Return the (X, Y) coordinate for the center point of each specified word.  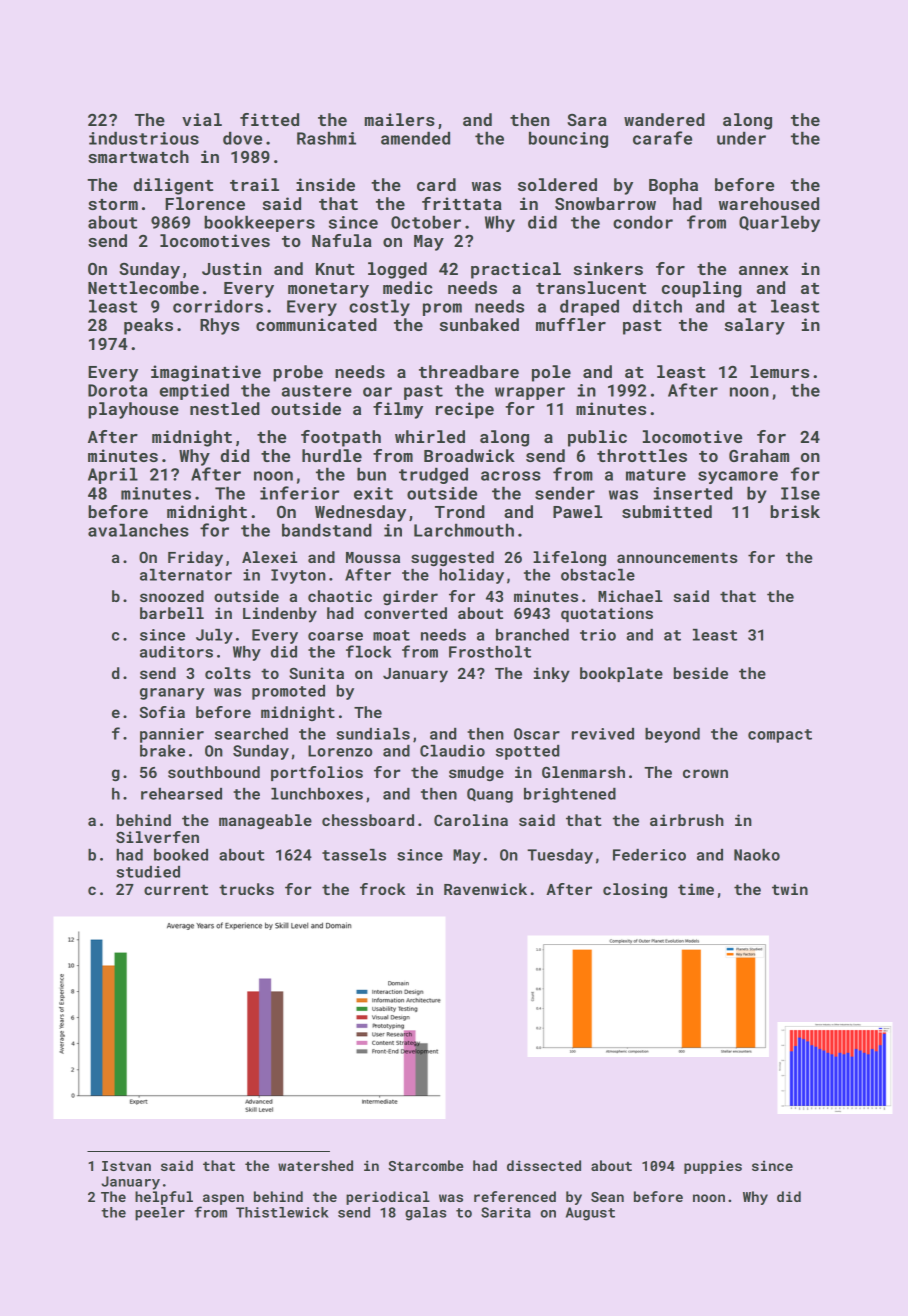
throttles (642, 455)
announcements (677, 557)
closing (635, 890)
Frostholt (490, 652)
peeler (160, 1214)
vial (202, 119)
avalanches (138, 530)
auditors (176, 652)
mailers (400, 119)
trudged (433, 476)
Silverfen (157, 837)
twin (790, 889)
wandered (664, 119)
